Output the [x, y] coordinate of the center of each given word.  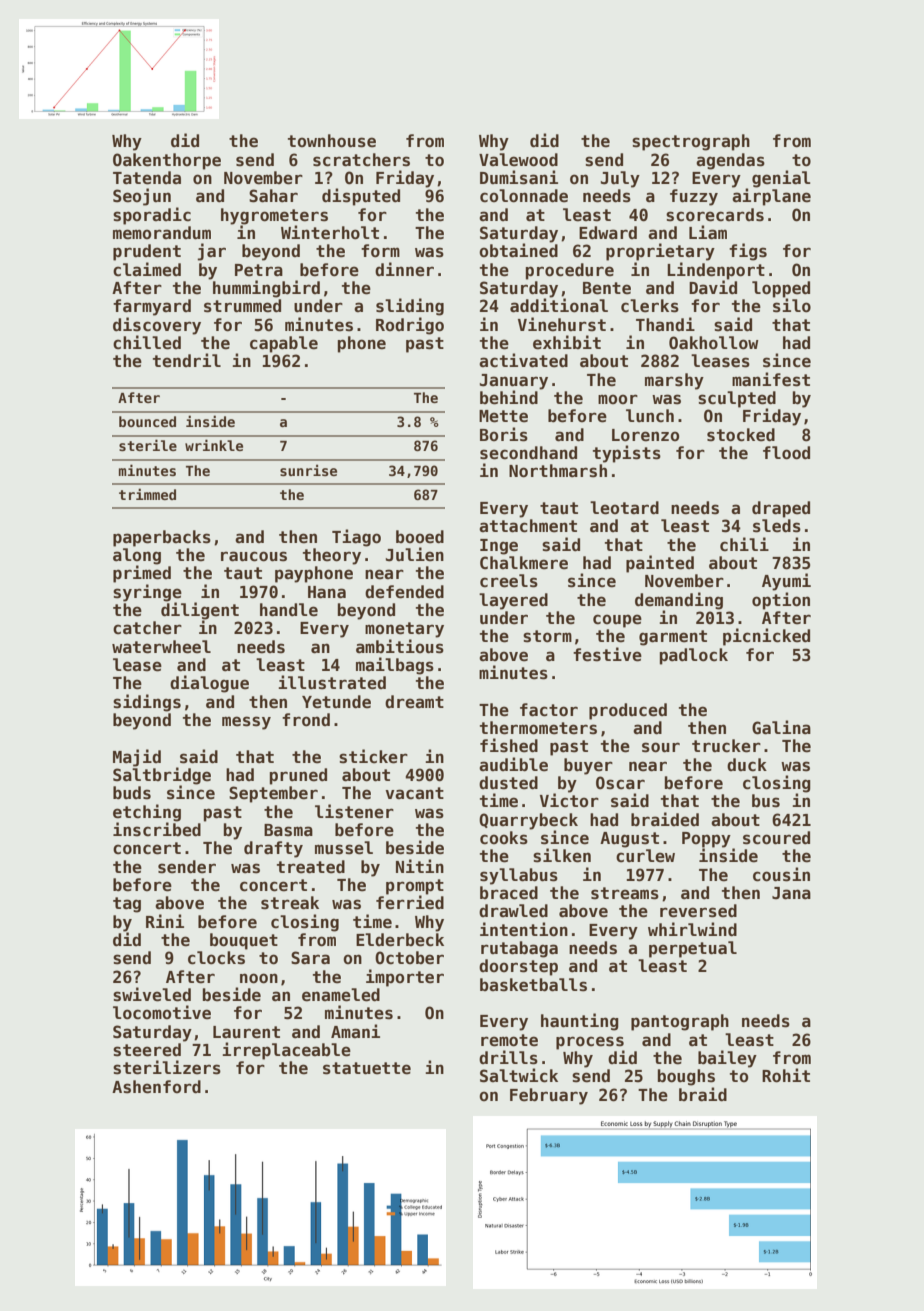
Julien [415, 554]
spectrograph [691, 142]
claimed [147, 269]
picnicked [766, 637]
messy [246, 723]
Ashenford [156, 1087]
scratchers [361, 160]
